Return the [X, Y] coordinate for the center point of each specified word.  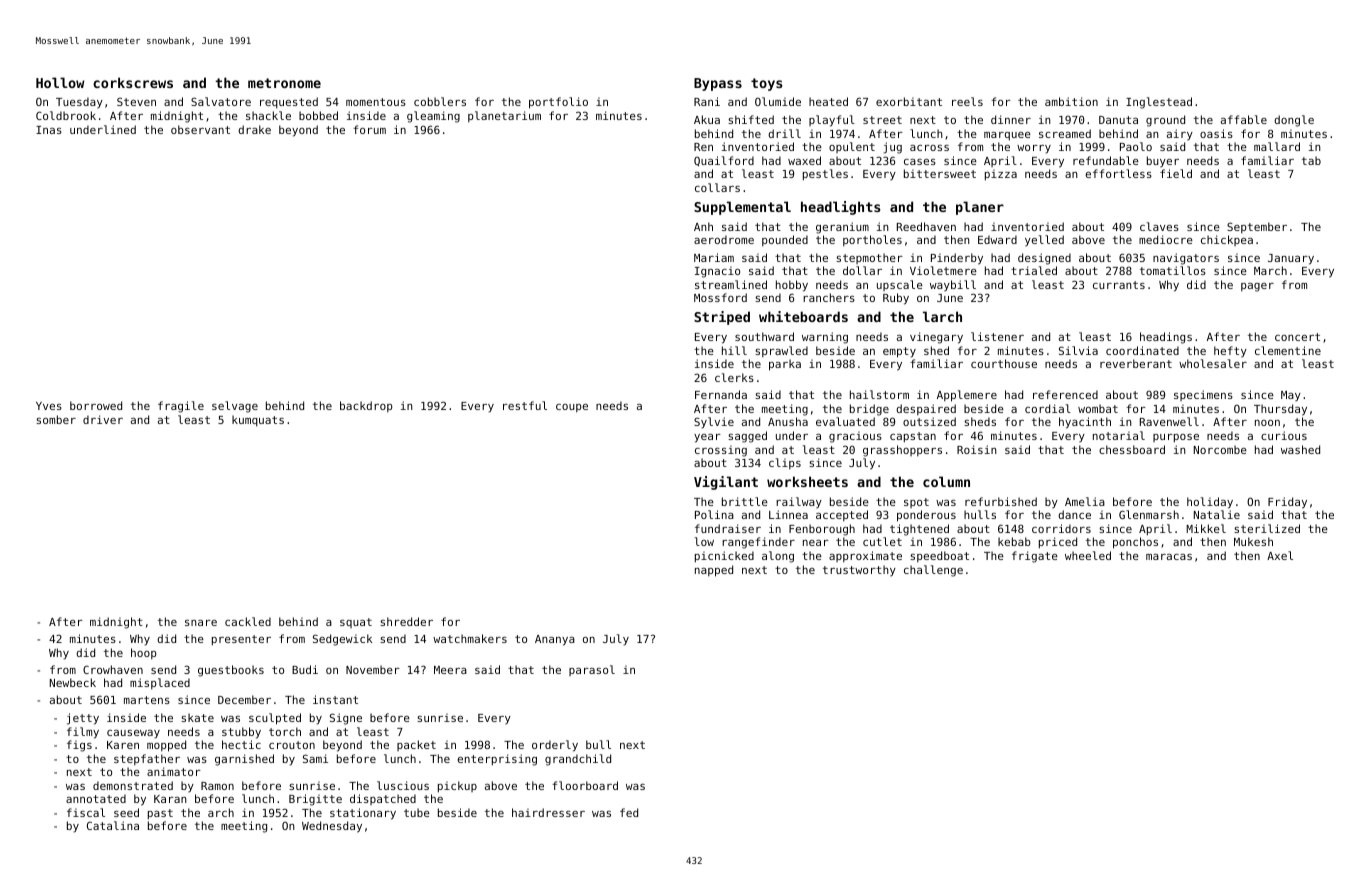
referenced [1065, 394]
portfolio [558, 103]
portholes [872, 240]
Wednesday [332, 827]
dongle [1294, 121]
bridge [869, 410]
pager [1257, 287]
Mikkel [1206, 528]
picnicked [724, 557]
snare [201, 623]
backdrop [366, 406]
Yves [49, 406]
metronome [284, 83]
